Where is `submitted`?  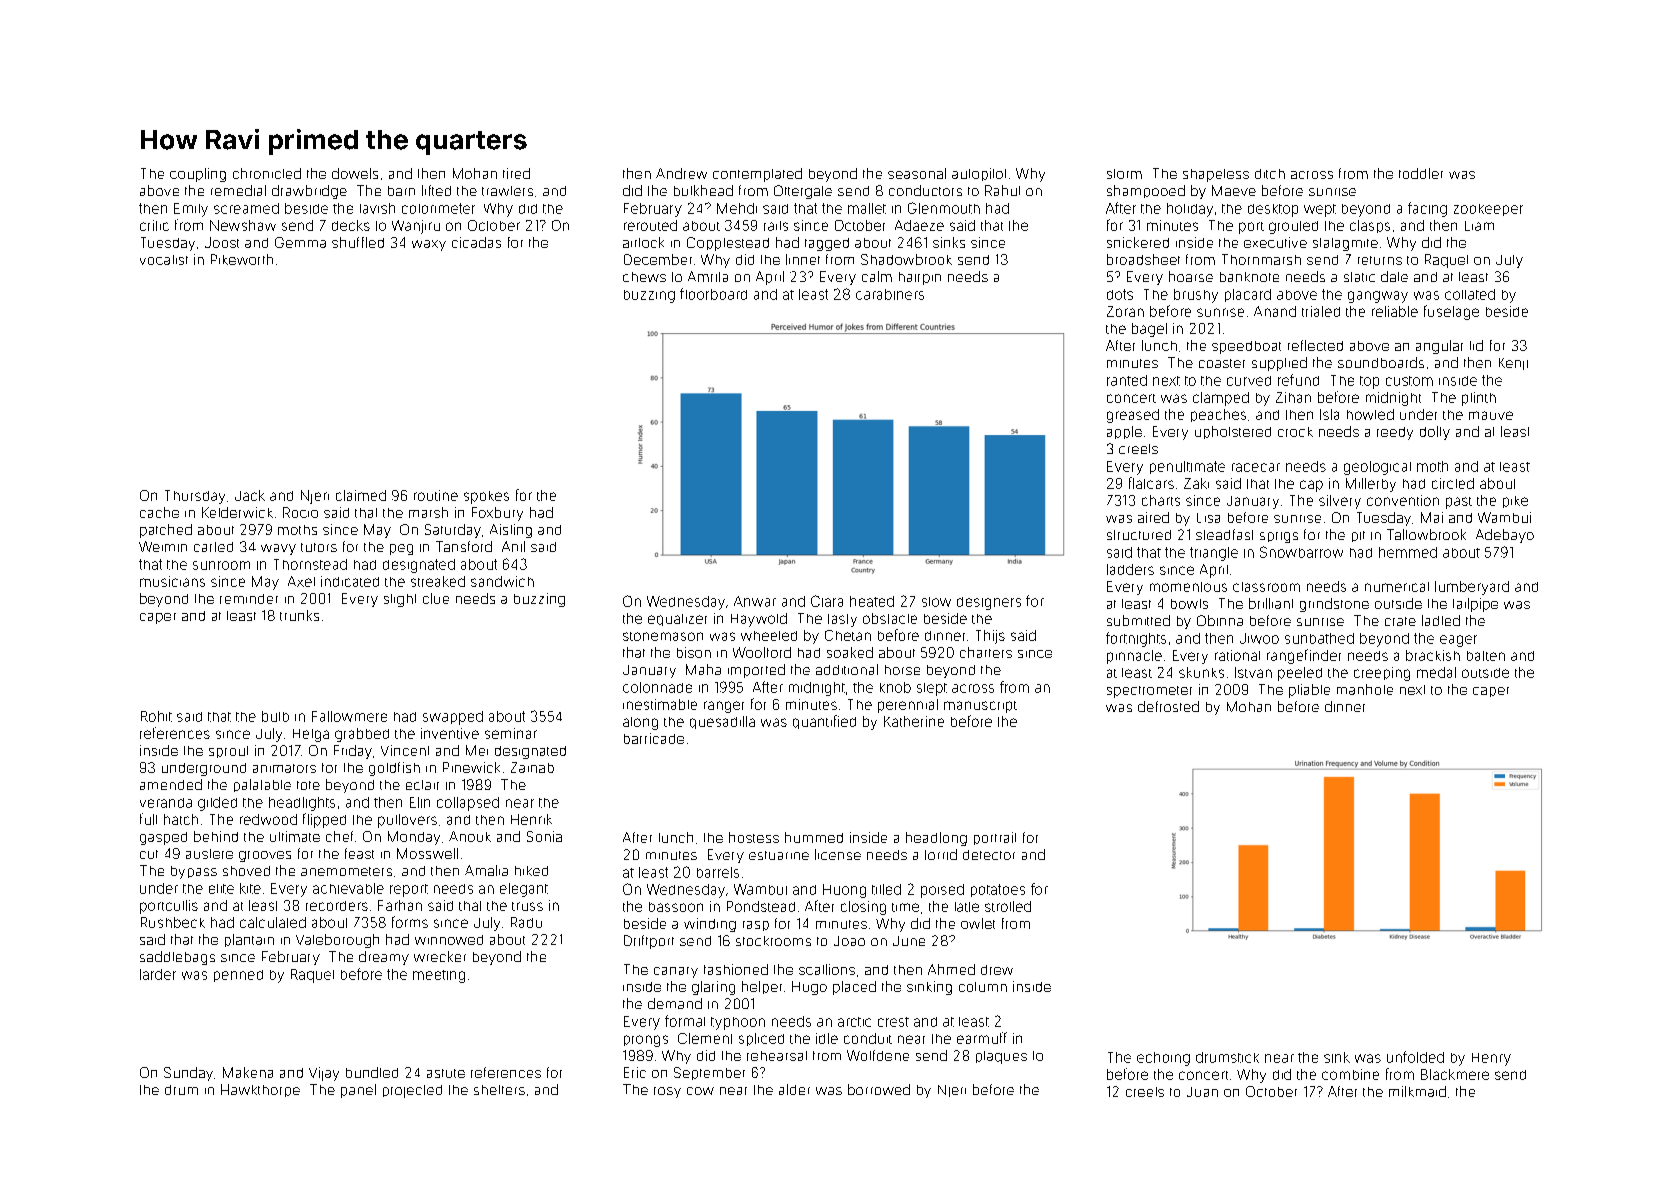
submitted is located at coordinates (1138, 620).
